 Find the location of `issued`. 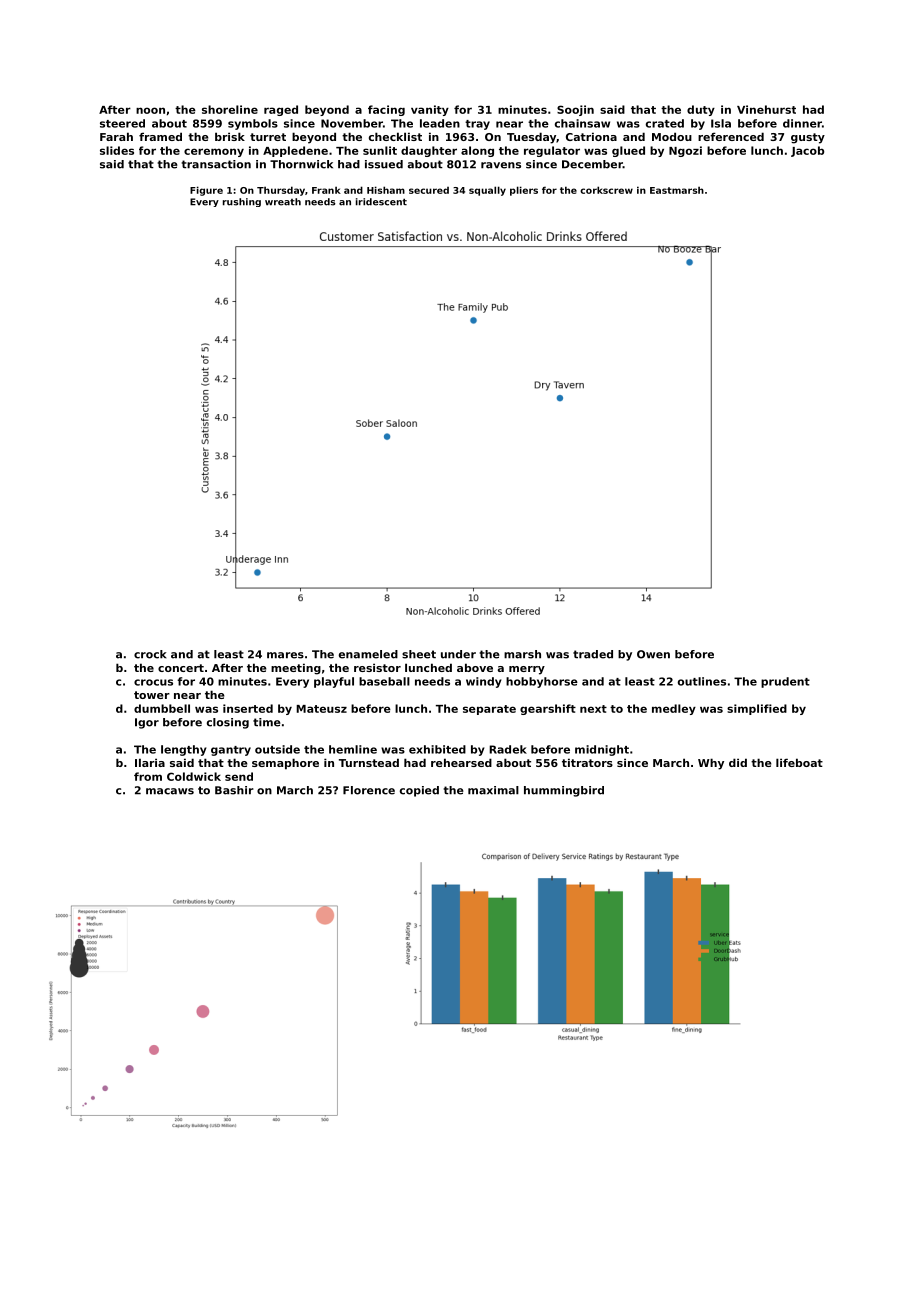

issued is located at coordinates (384, 164).
